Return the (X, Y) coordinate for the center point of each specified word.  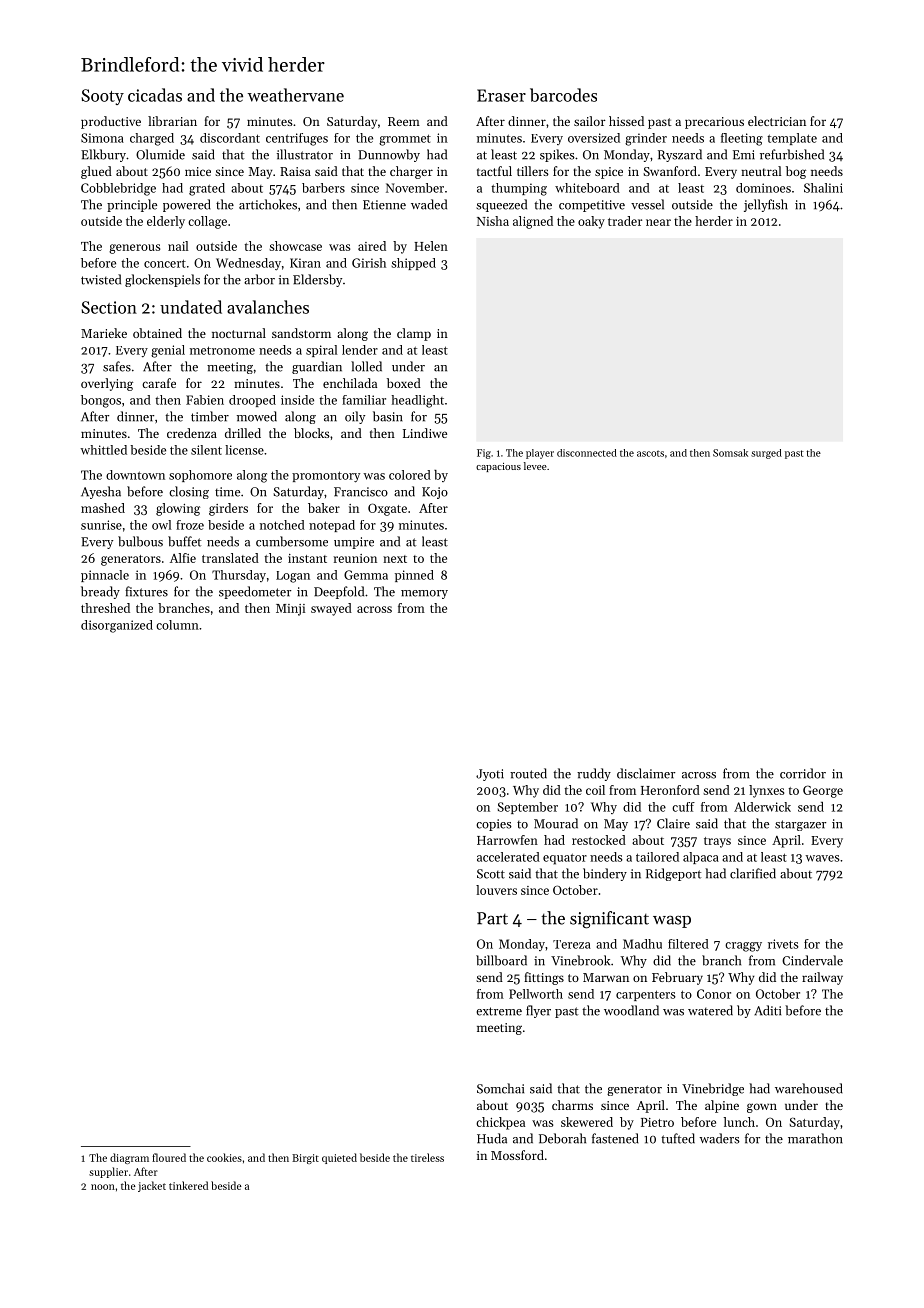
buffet (184, 541)
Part (492, 918)
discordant (230, 138)
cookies (224, 1157)
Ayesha (101, 492)
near (658, 222)
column (177, 625)
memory (424, 594)
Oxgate (387, 509)
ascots (650, 453)
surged (766, 454)
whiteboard (587, 188)
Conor (714, 994)
